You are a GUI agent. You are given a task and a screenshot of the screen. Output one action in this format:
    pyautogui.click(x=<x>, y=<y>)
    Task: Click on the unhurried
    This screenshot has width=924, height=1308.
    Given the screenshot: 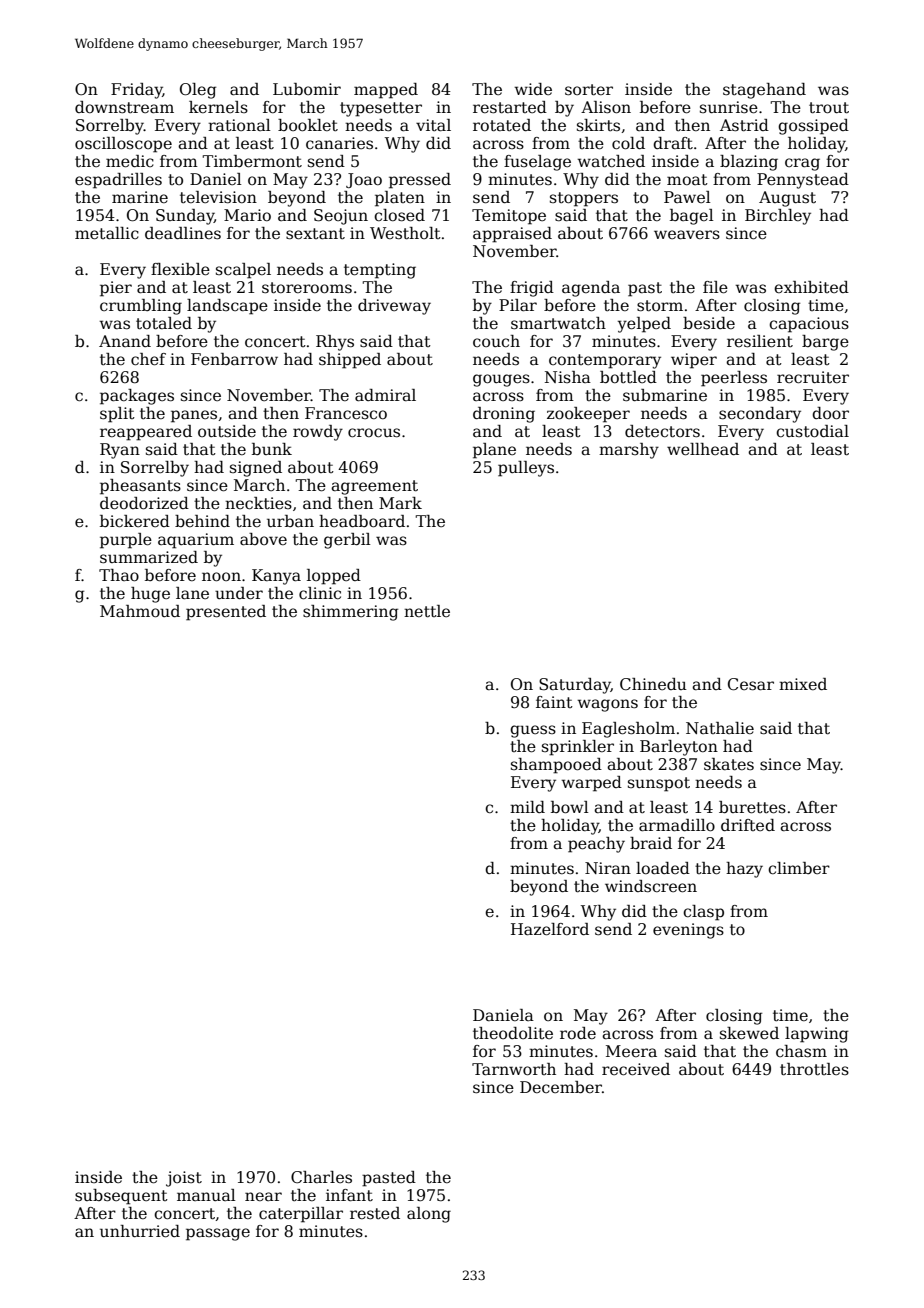 What is the action you would take?
    pyautogui.click(x=140, y=1231)
